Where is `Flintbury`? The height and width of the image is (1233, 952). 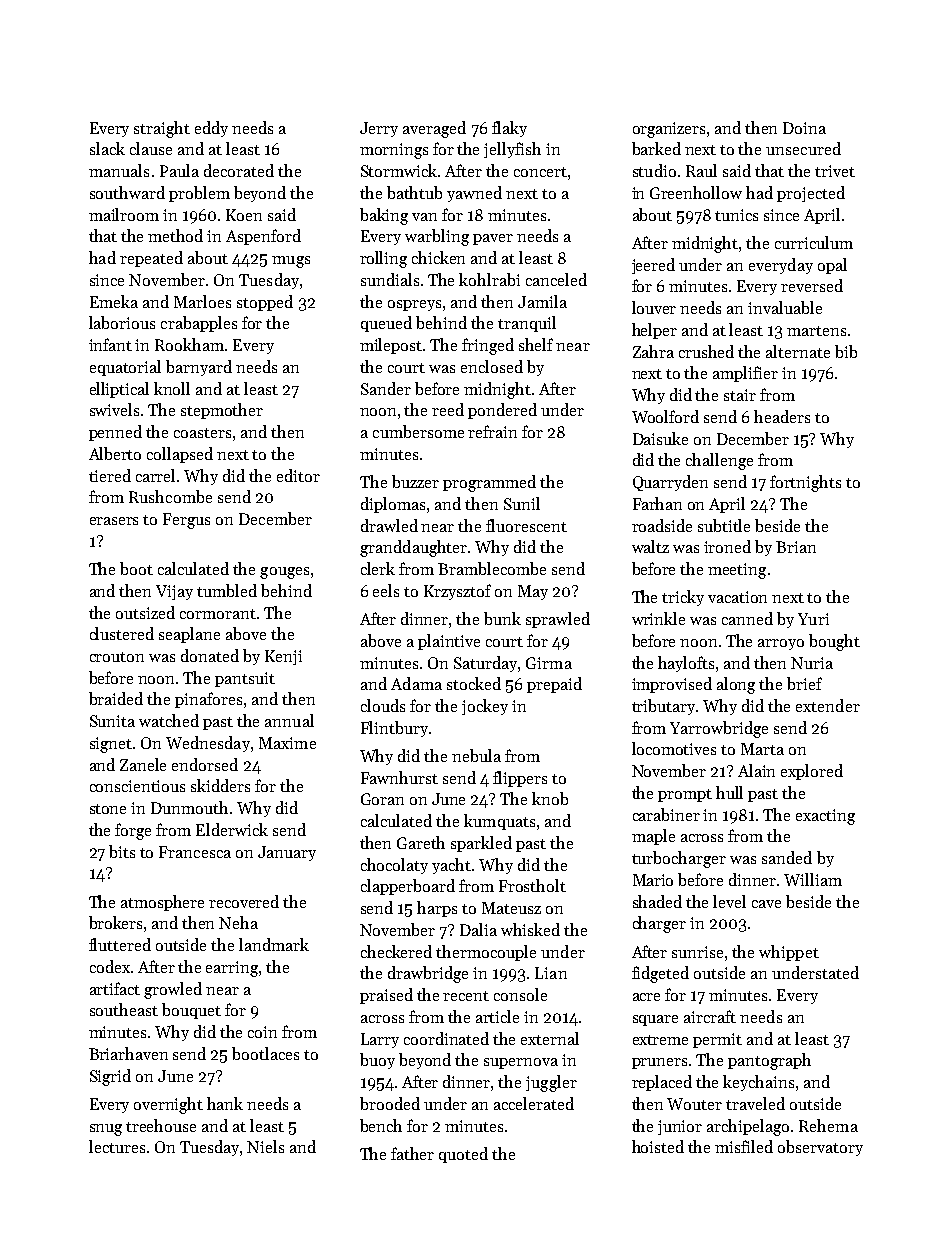 Flintbury is located at coordinates (394, 729).
